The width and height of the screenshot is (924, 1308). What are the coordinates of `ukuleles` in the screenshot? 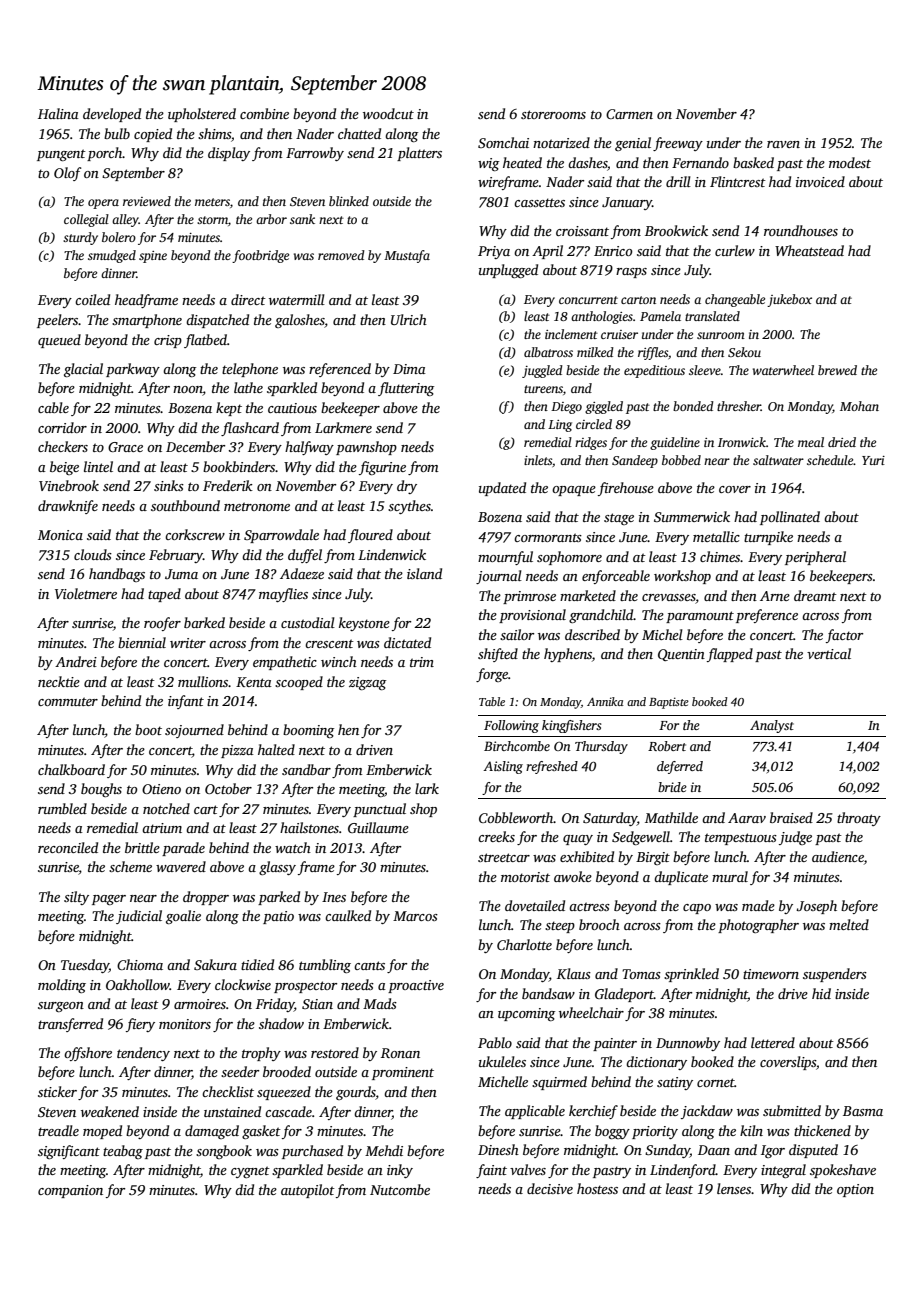 It's located at (502, 1061).
